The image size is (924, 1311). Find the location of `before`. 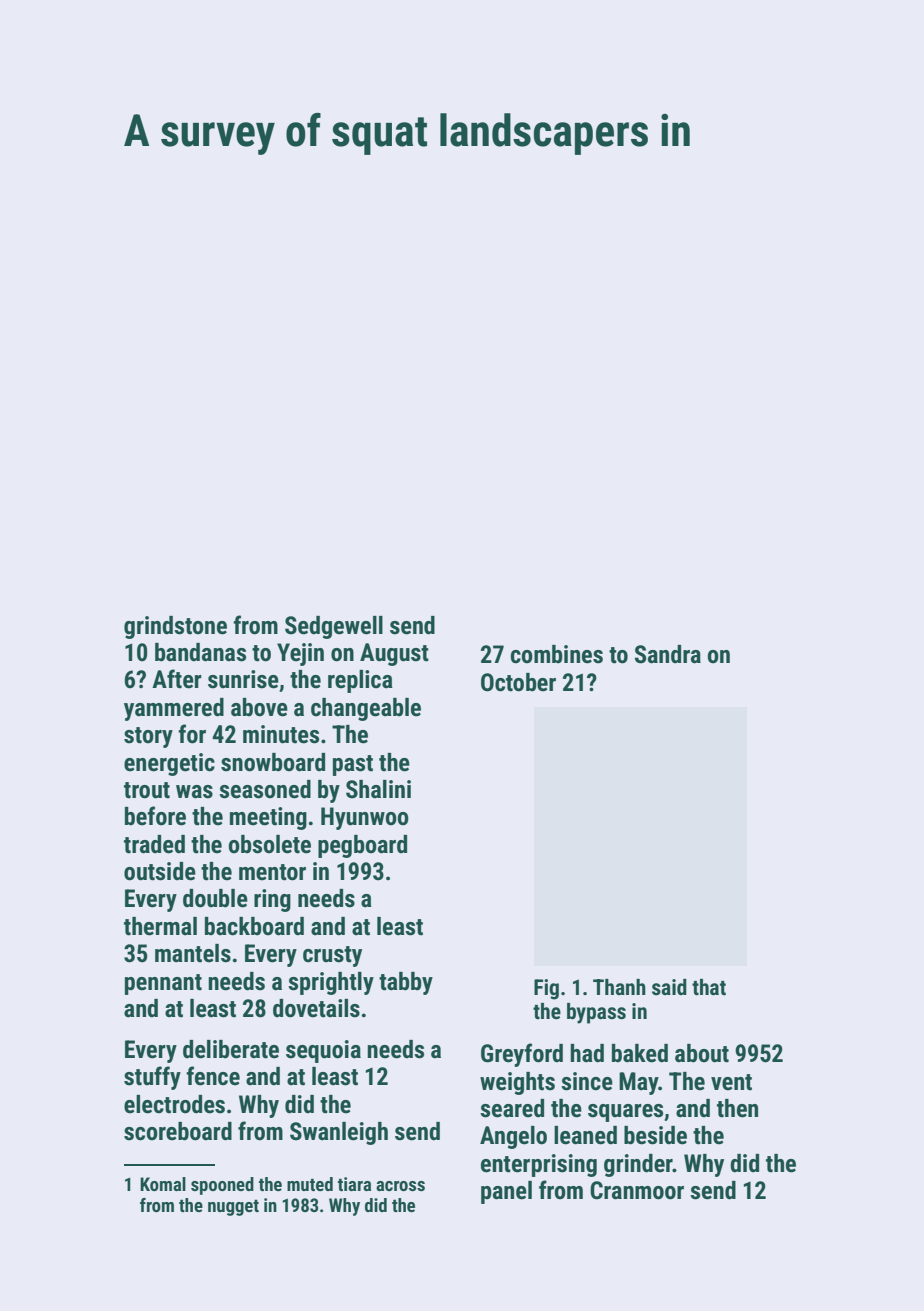

before is located at coordinates (155, 816).
